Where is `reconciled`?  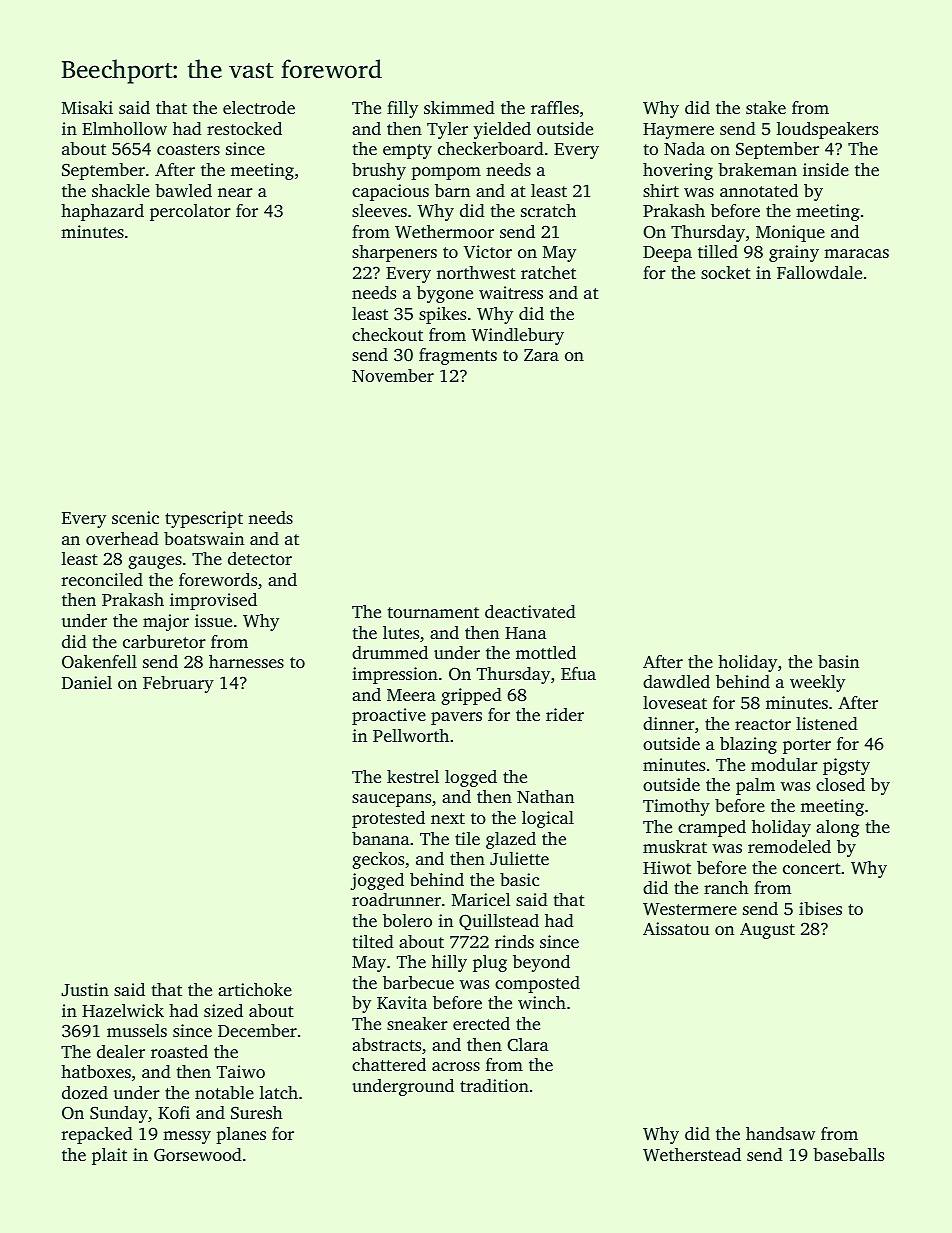
reconciled is located at coordinates (102, 579).
